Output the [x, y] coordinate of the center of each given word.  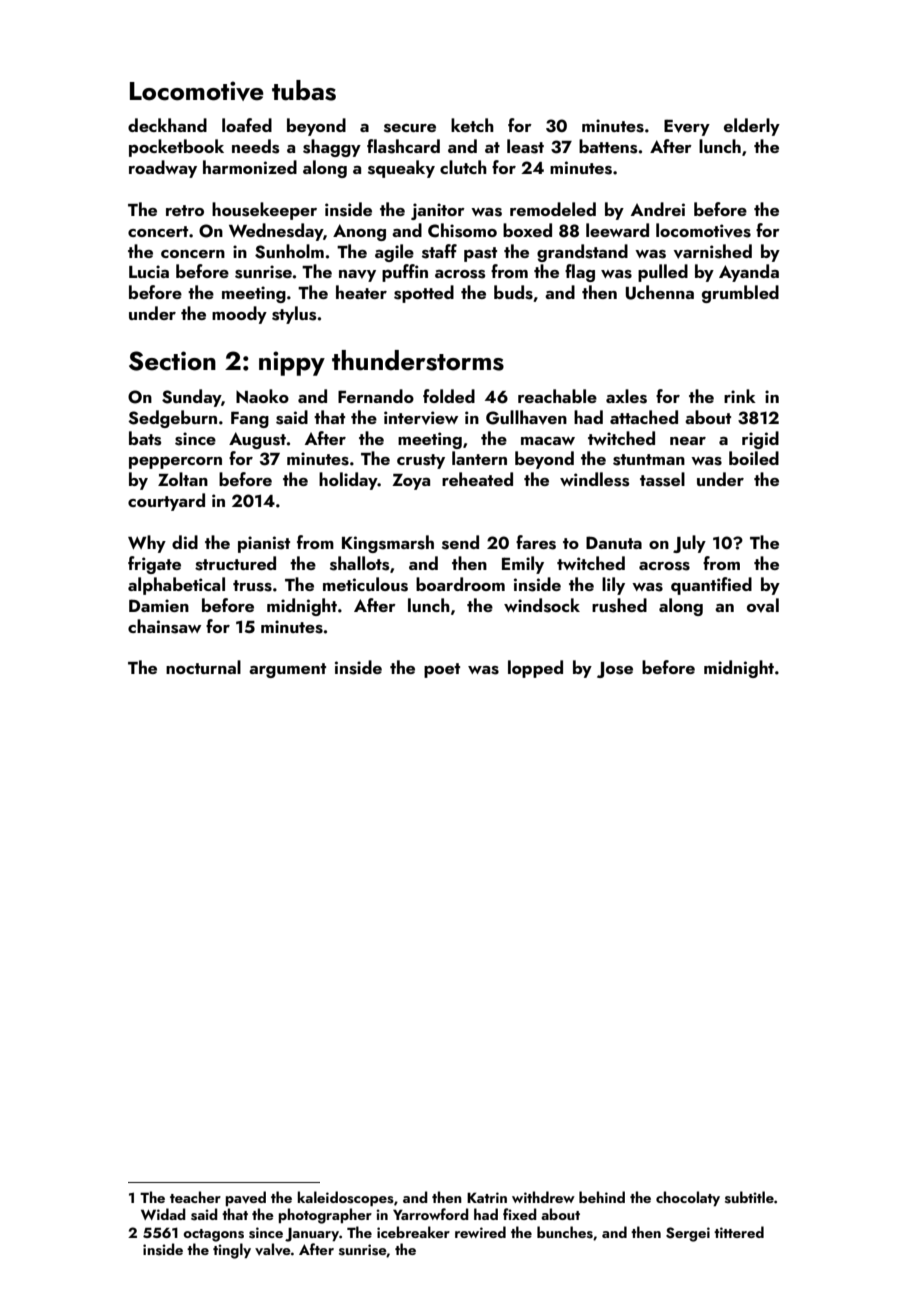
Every [687, 127]
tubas [304, 90]
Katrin [487, 1197]
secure [410, 128]
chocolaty [688, 1198]
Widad [163, 1214]
